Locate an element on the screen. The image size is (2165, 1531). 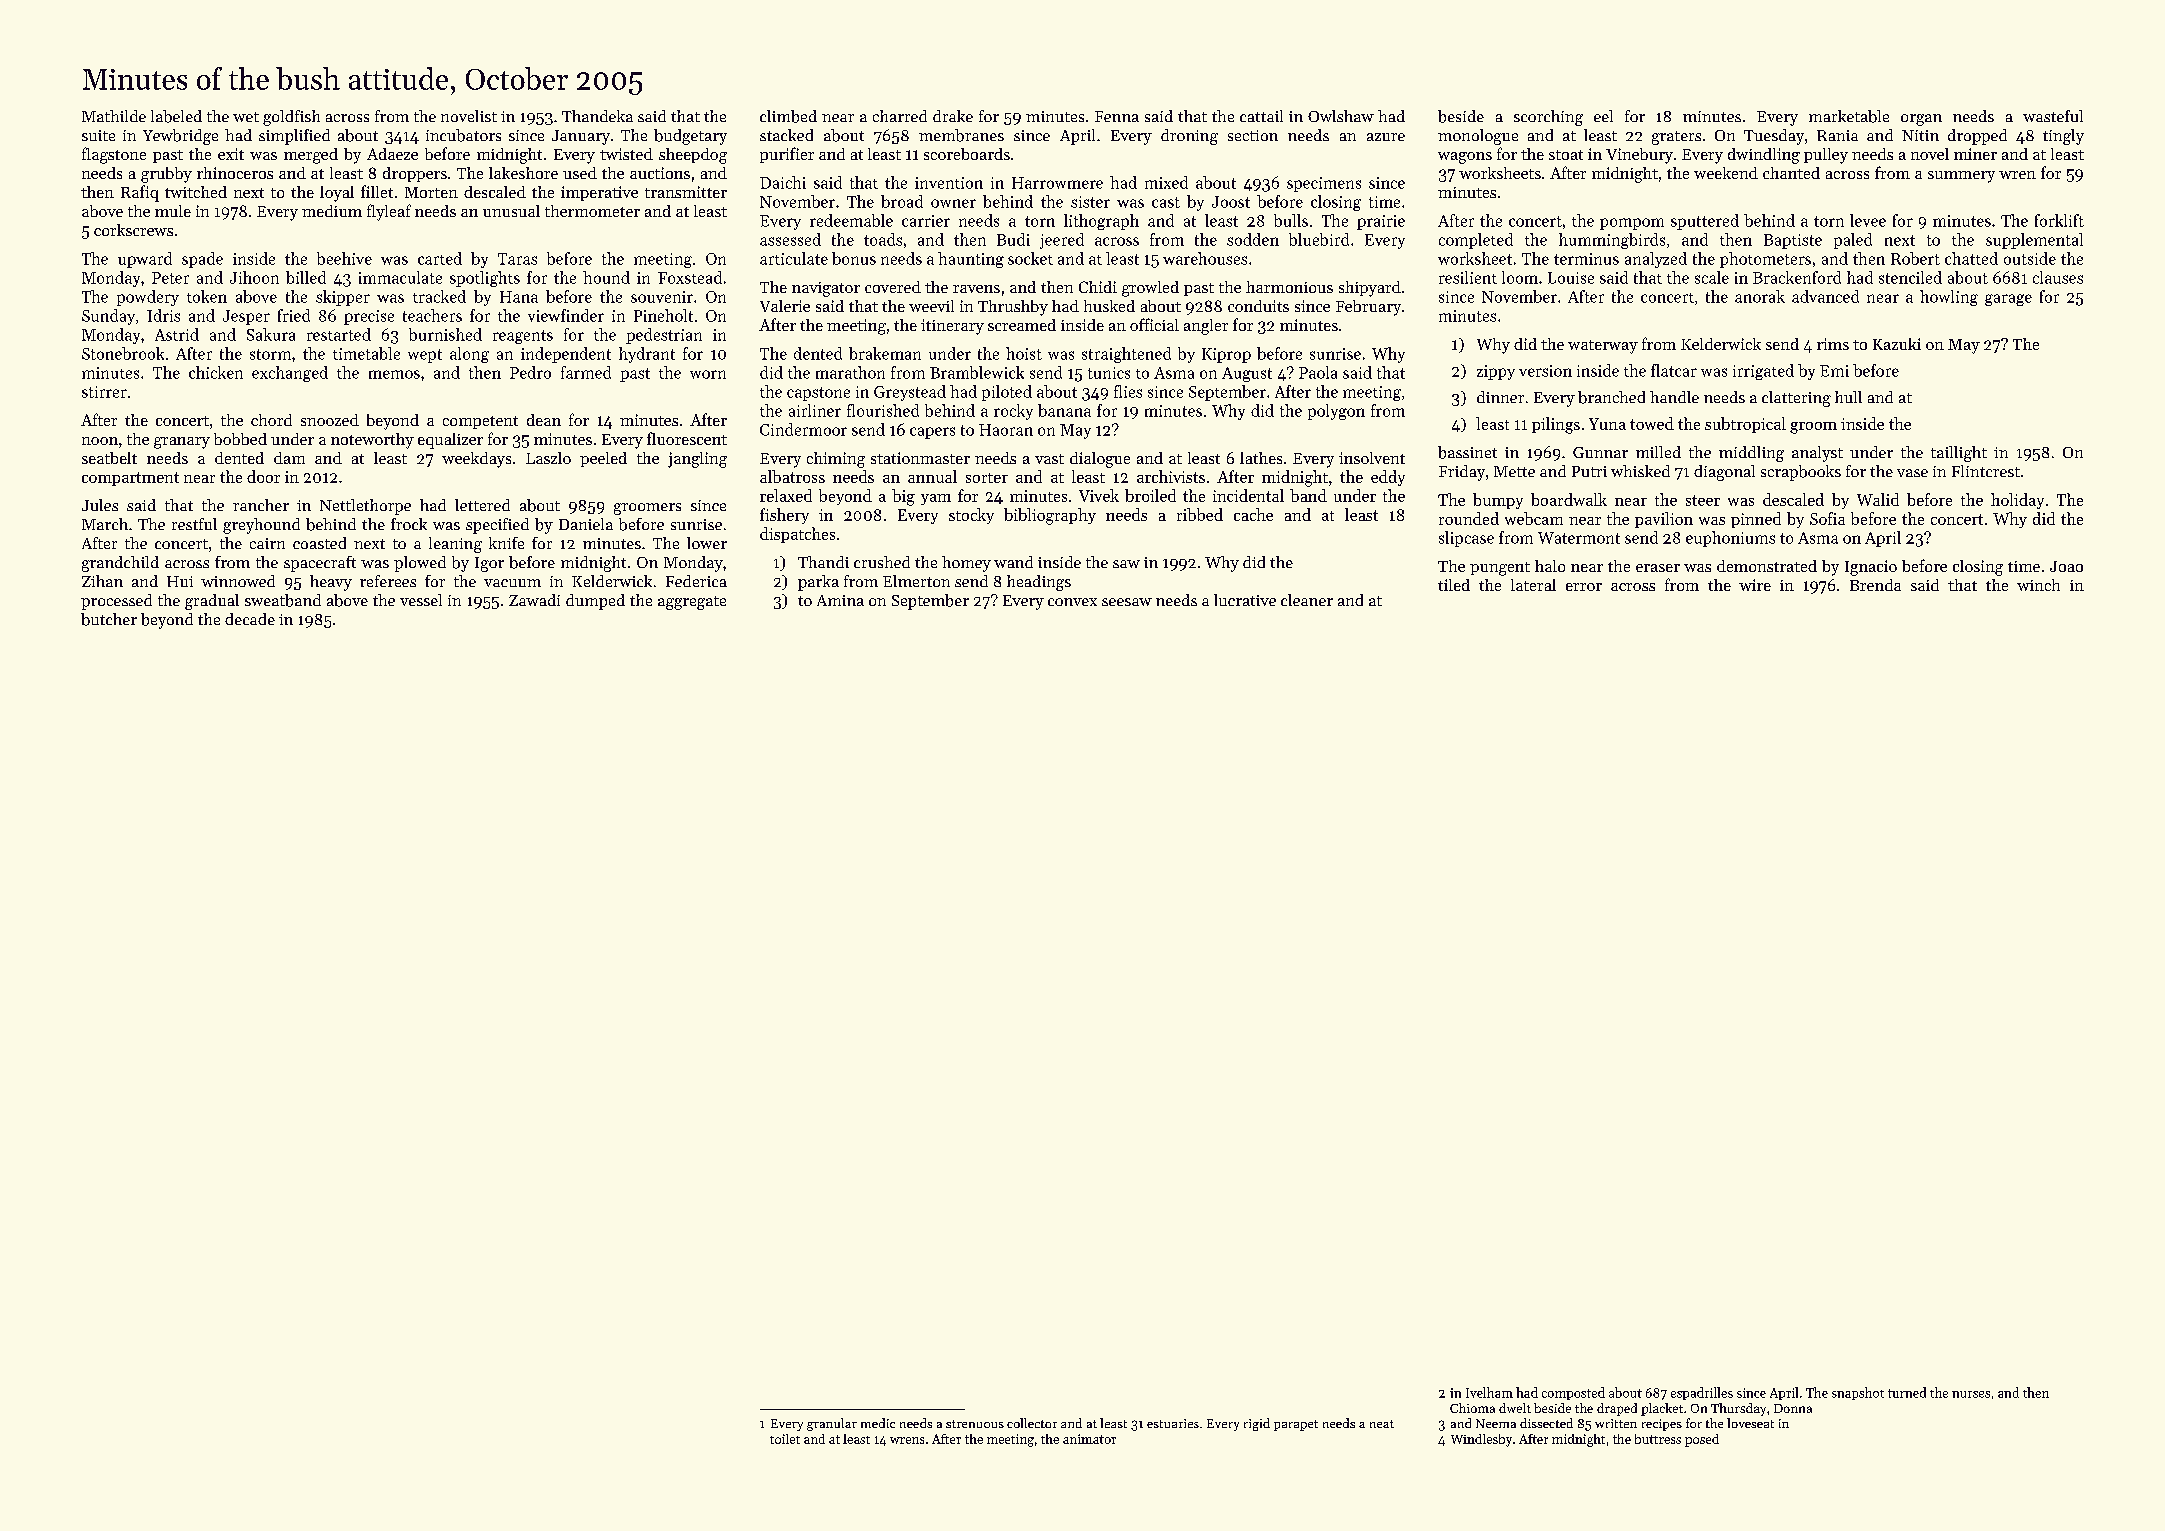
parapet is located at coordinates (1296, 1425).
